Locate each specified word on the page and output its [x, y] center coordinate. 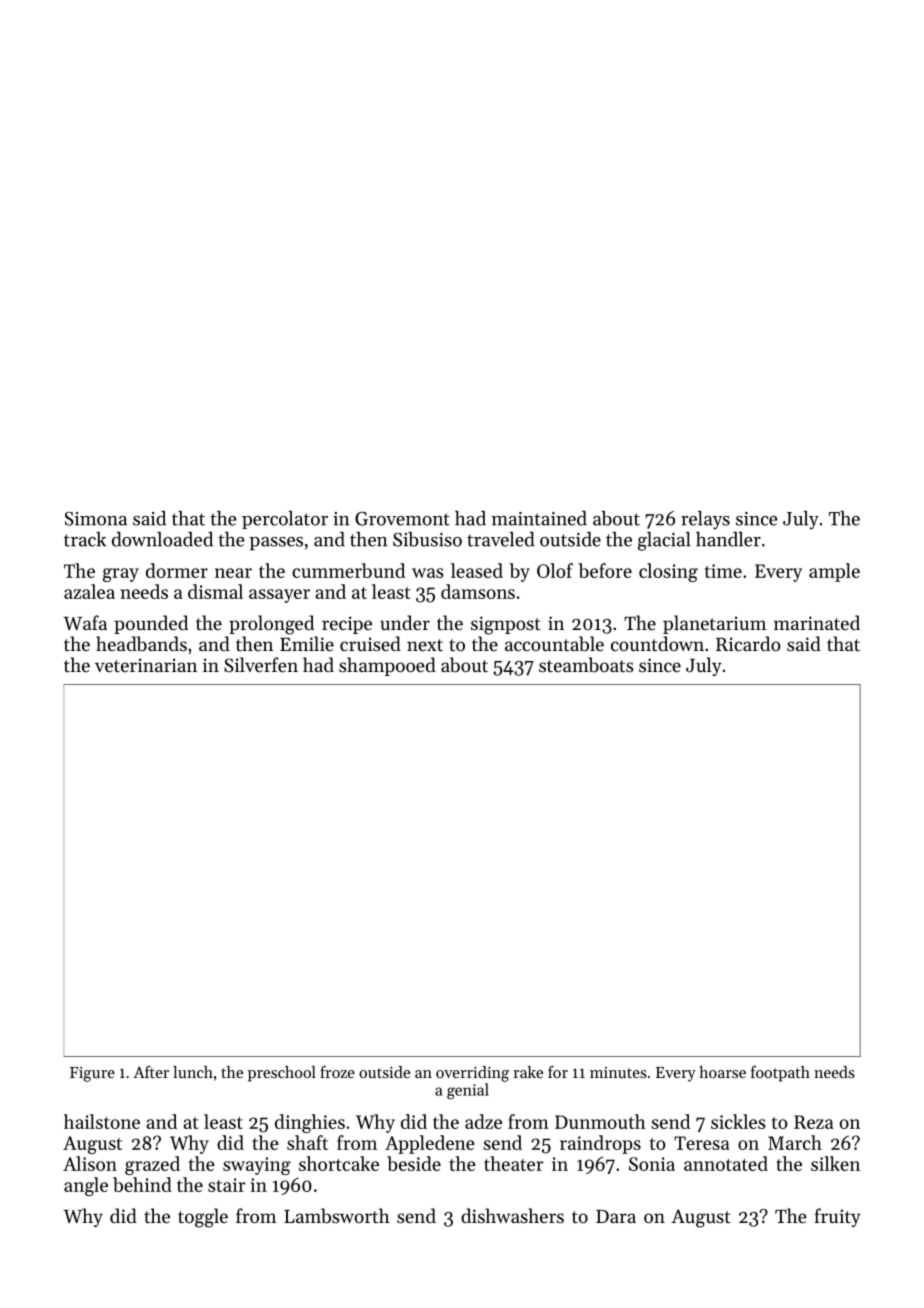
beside [414, 1163]
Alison [90, 1163]
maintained [539, 518]
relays [705, 520]
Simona [96, 519]
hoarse [722, 1072]
